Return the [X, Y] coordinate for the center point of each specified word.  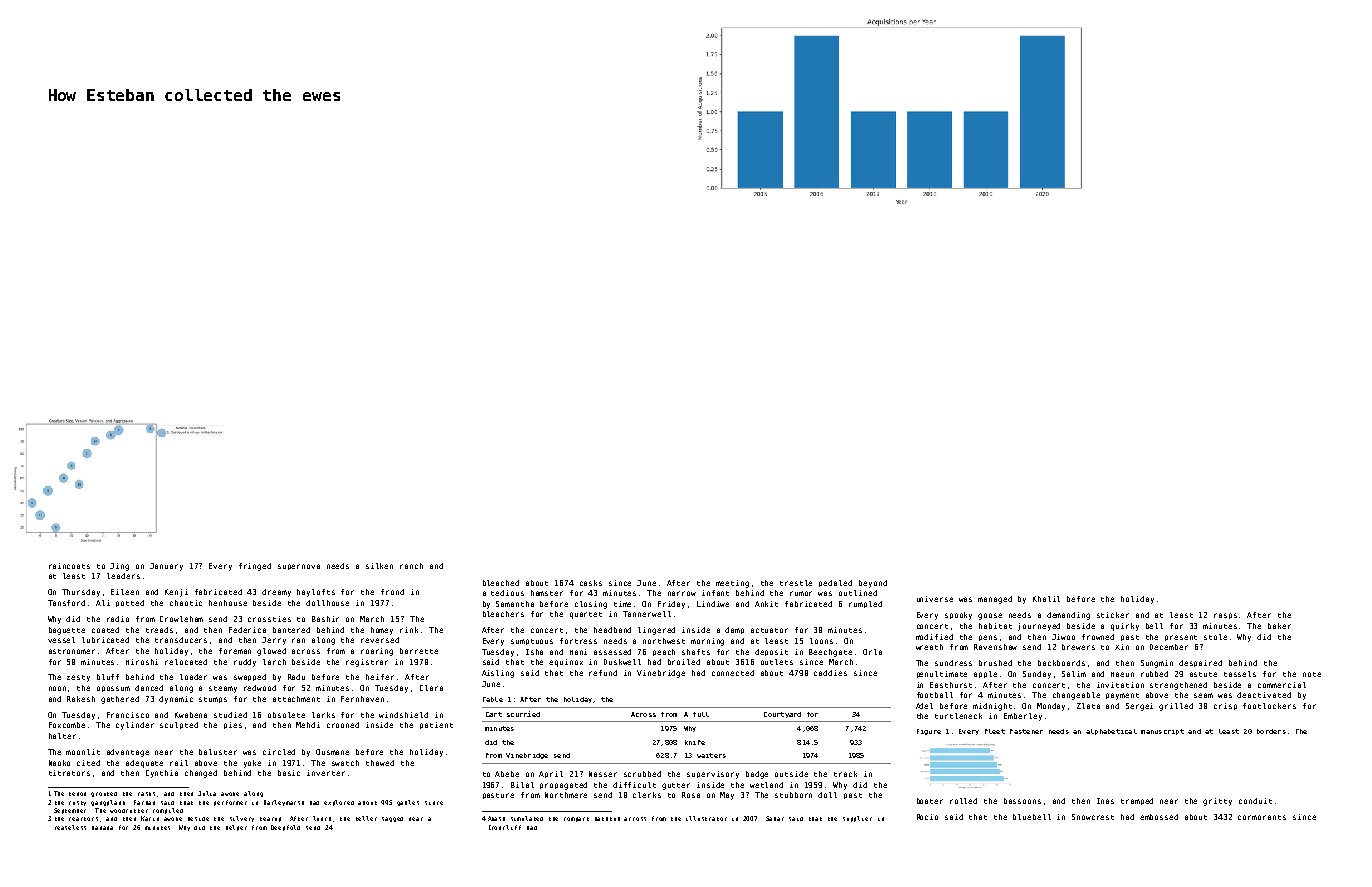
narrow [682, 593]
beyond [873, 584]
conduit [1255, 801]
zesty [78, 678]
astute [1203, 674]
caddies [830, 673]
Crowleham [181, 619]
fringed [255, 567]
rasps [1225, 616]
